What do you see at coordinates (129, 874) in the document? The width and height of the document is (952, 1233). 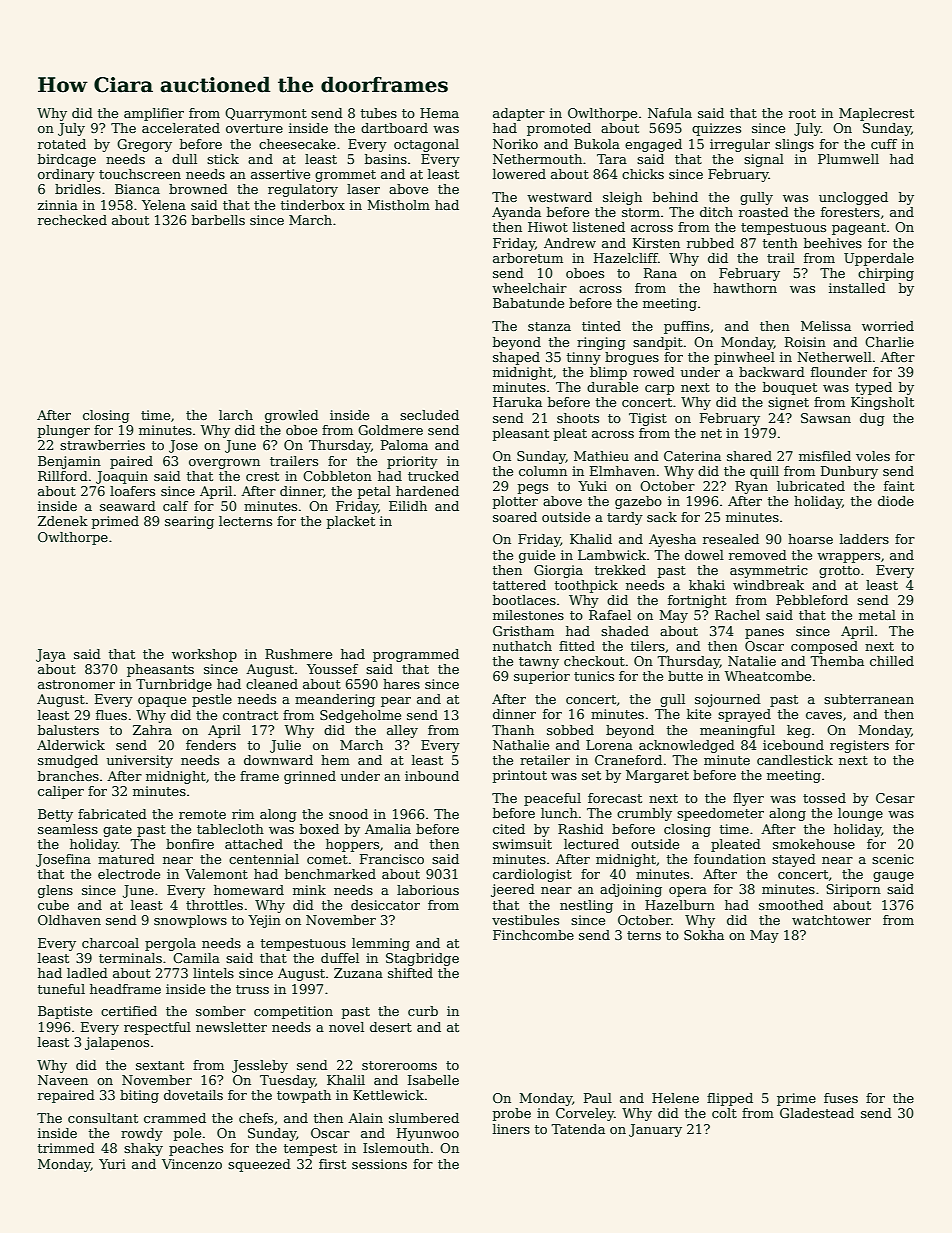 I see `electrode` at bounding box center [129, 874].
